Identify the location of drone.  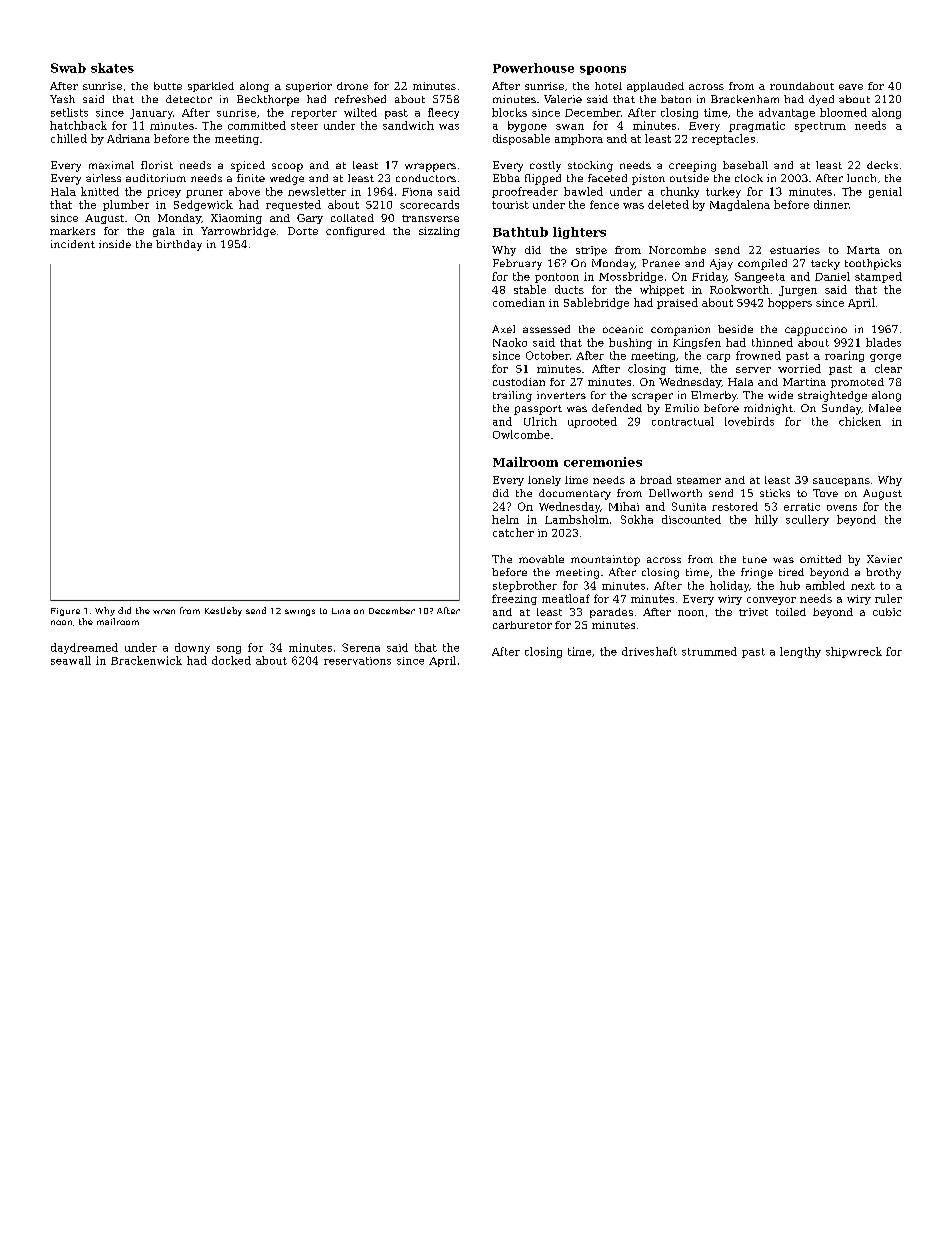
(352, 86).
